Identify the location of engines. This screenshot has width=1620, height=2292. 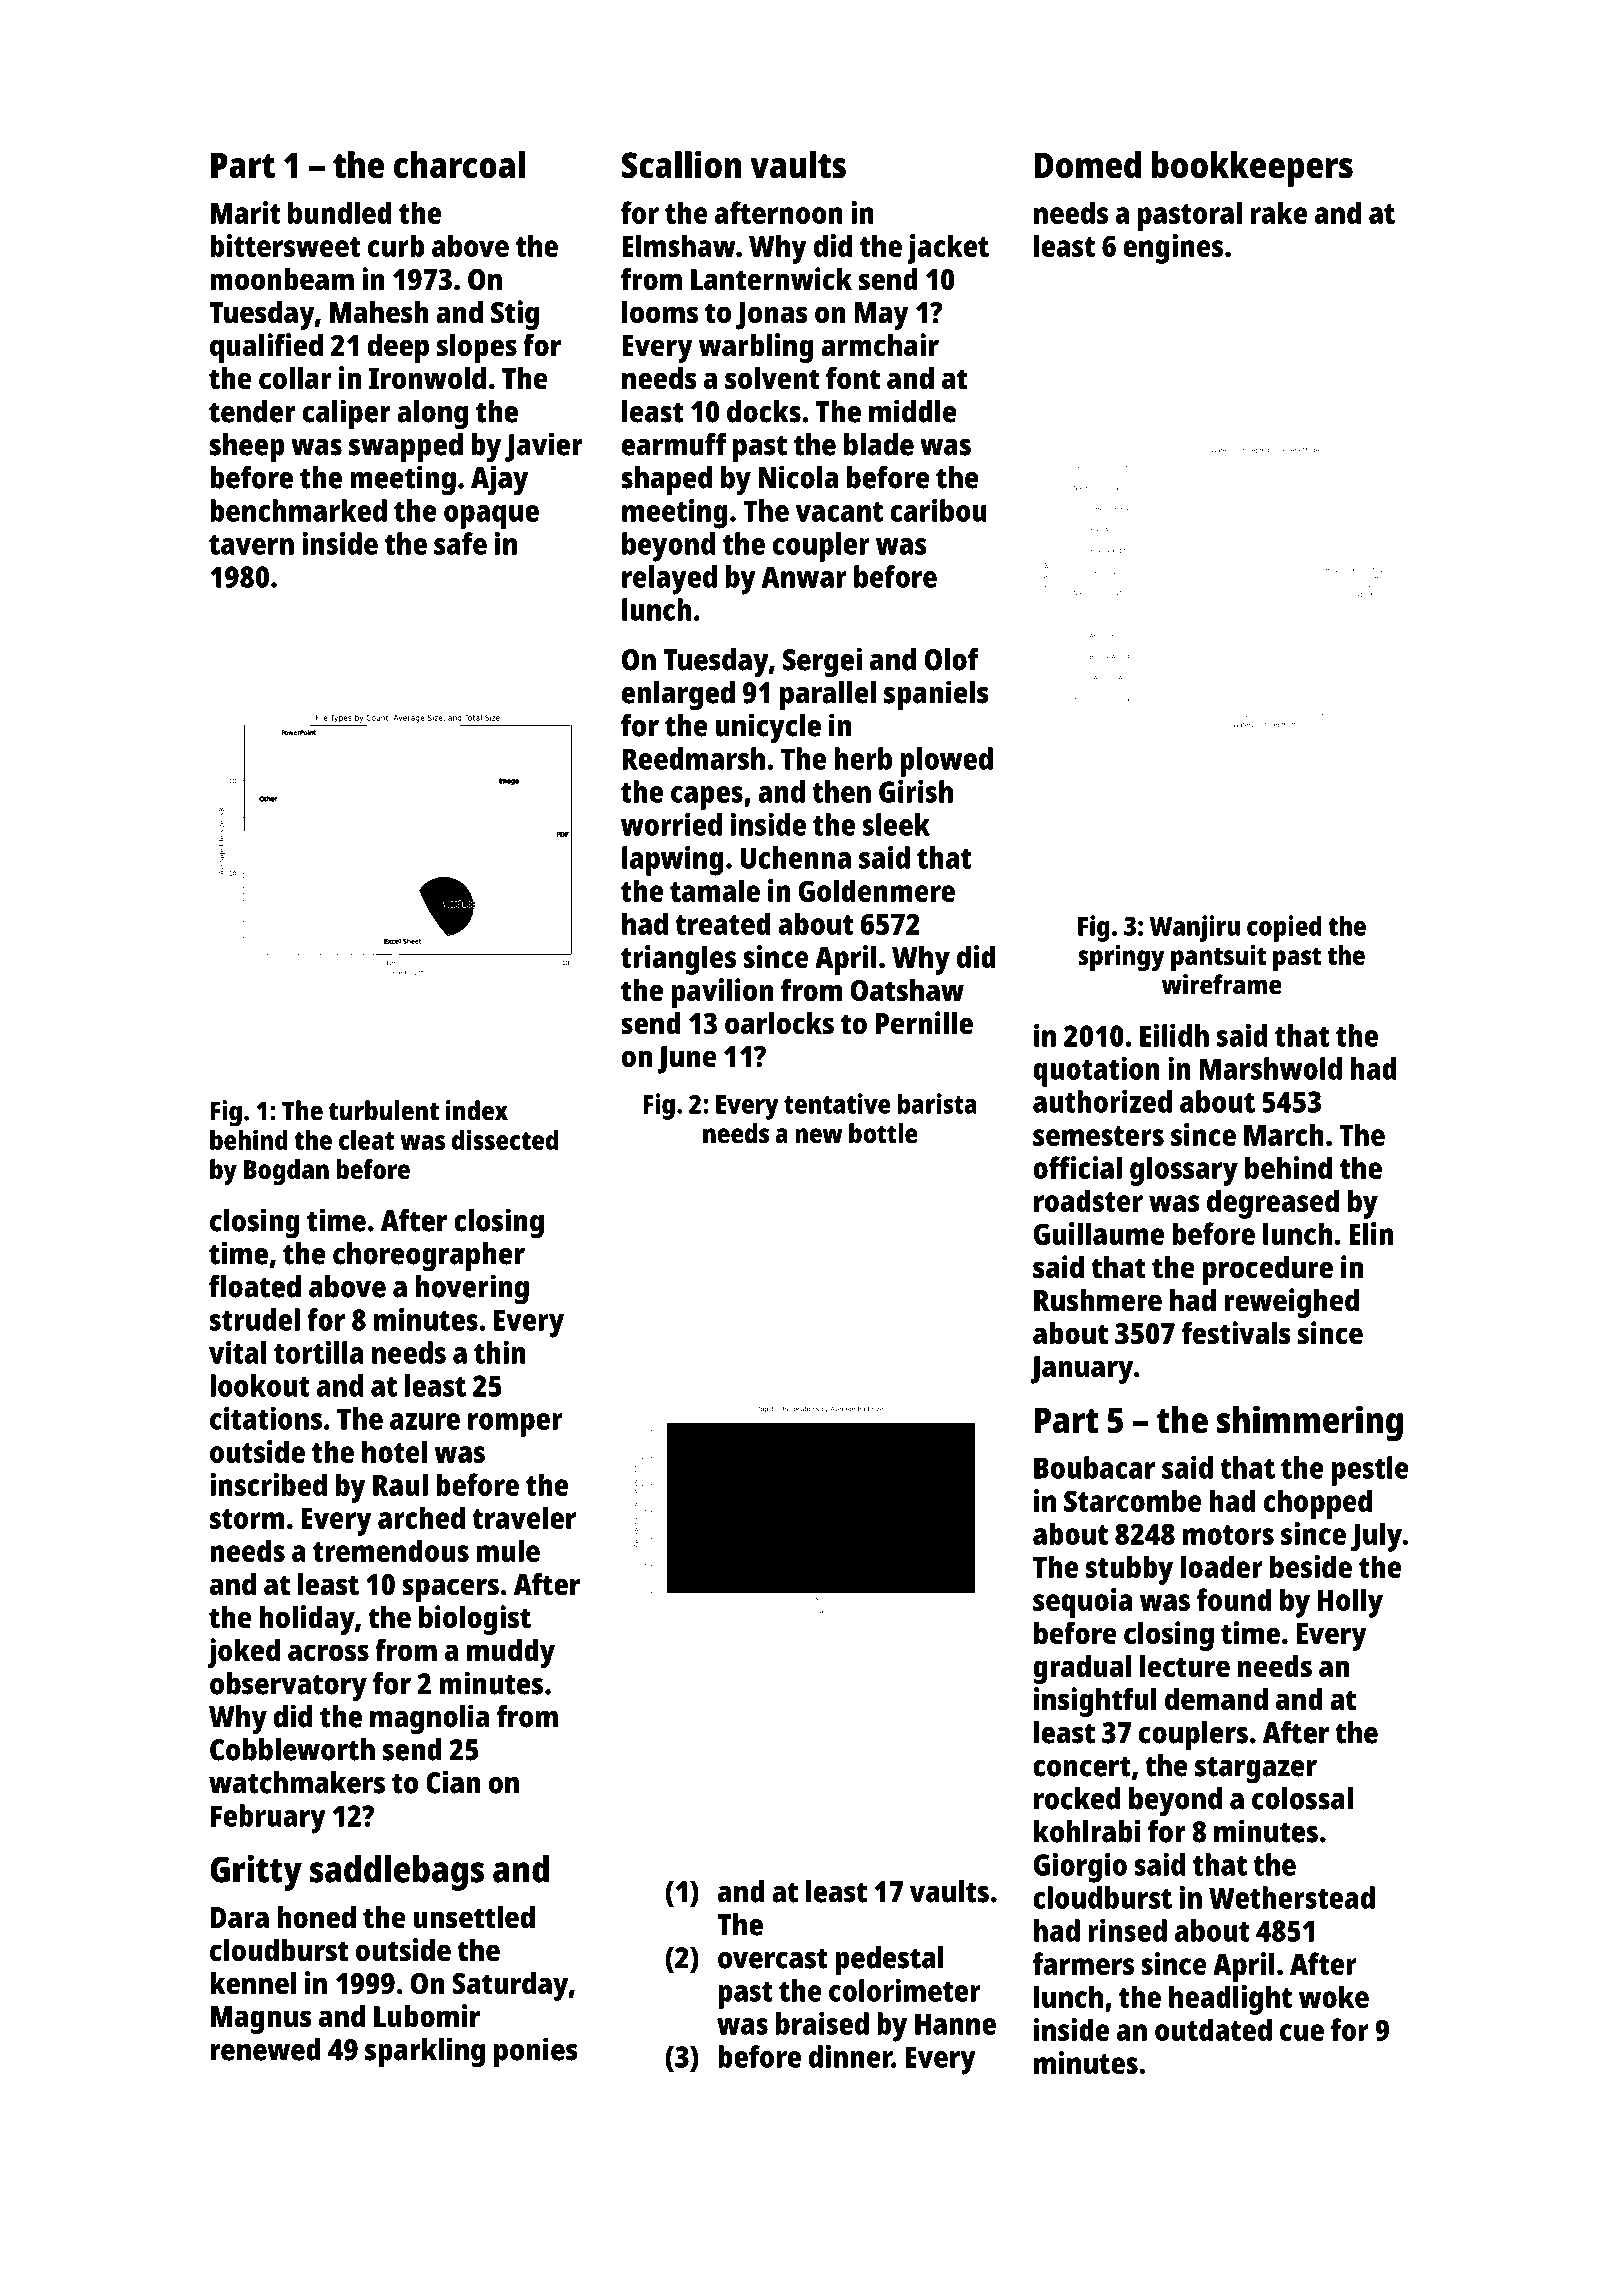
(1173, 249).
